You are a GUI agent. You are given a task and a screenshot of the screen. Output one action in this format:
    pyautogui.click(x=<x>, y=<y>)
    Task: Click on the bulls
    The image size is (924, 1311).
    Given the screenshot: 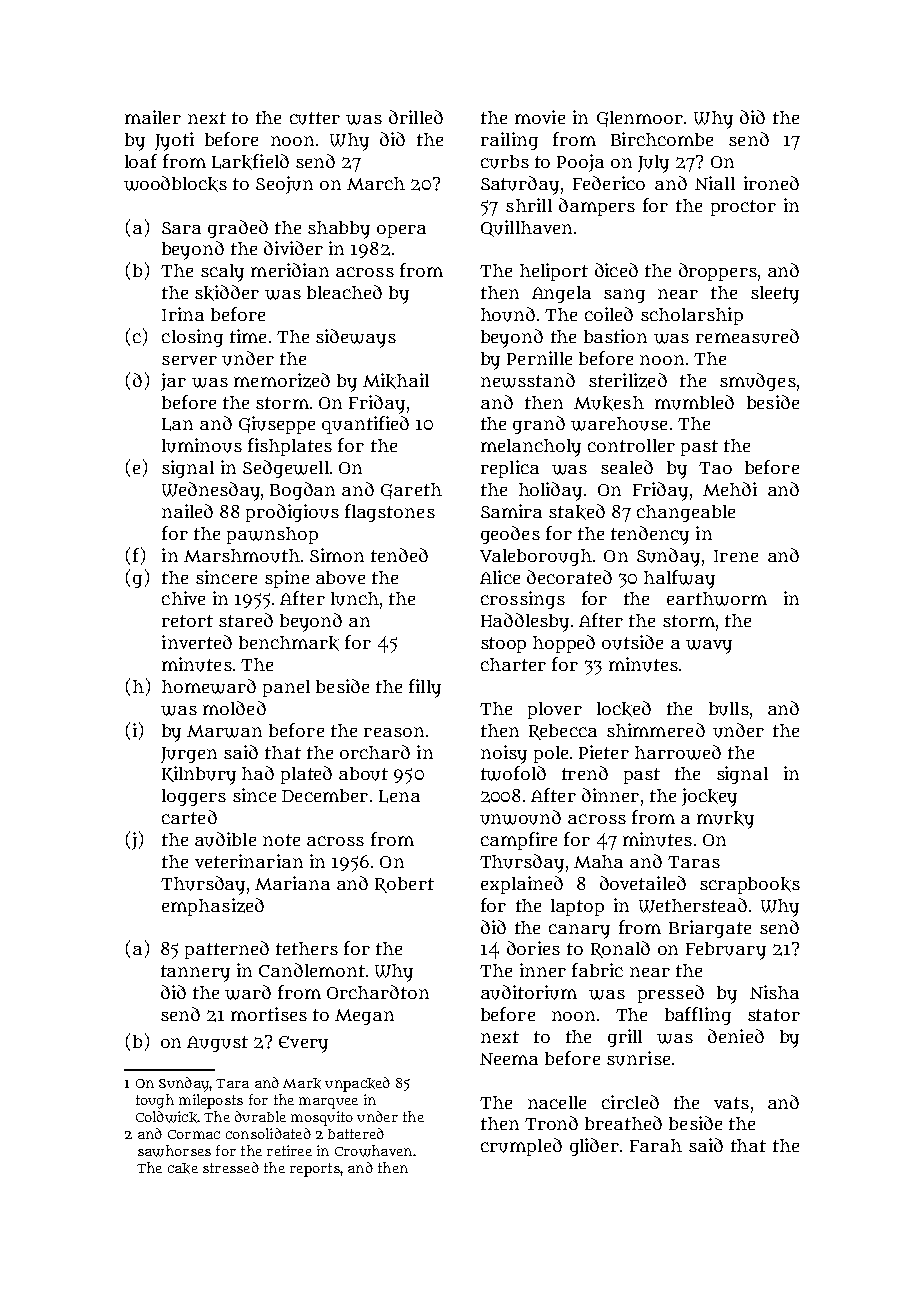 What is the action you would take?
    pyautogui.click(x=729, y=709)
